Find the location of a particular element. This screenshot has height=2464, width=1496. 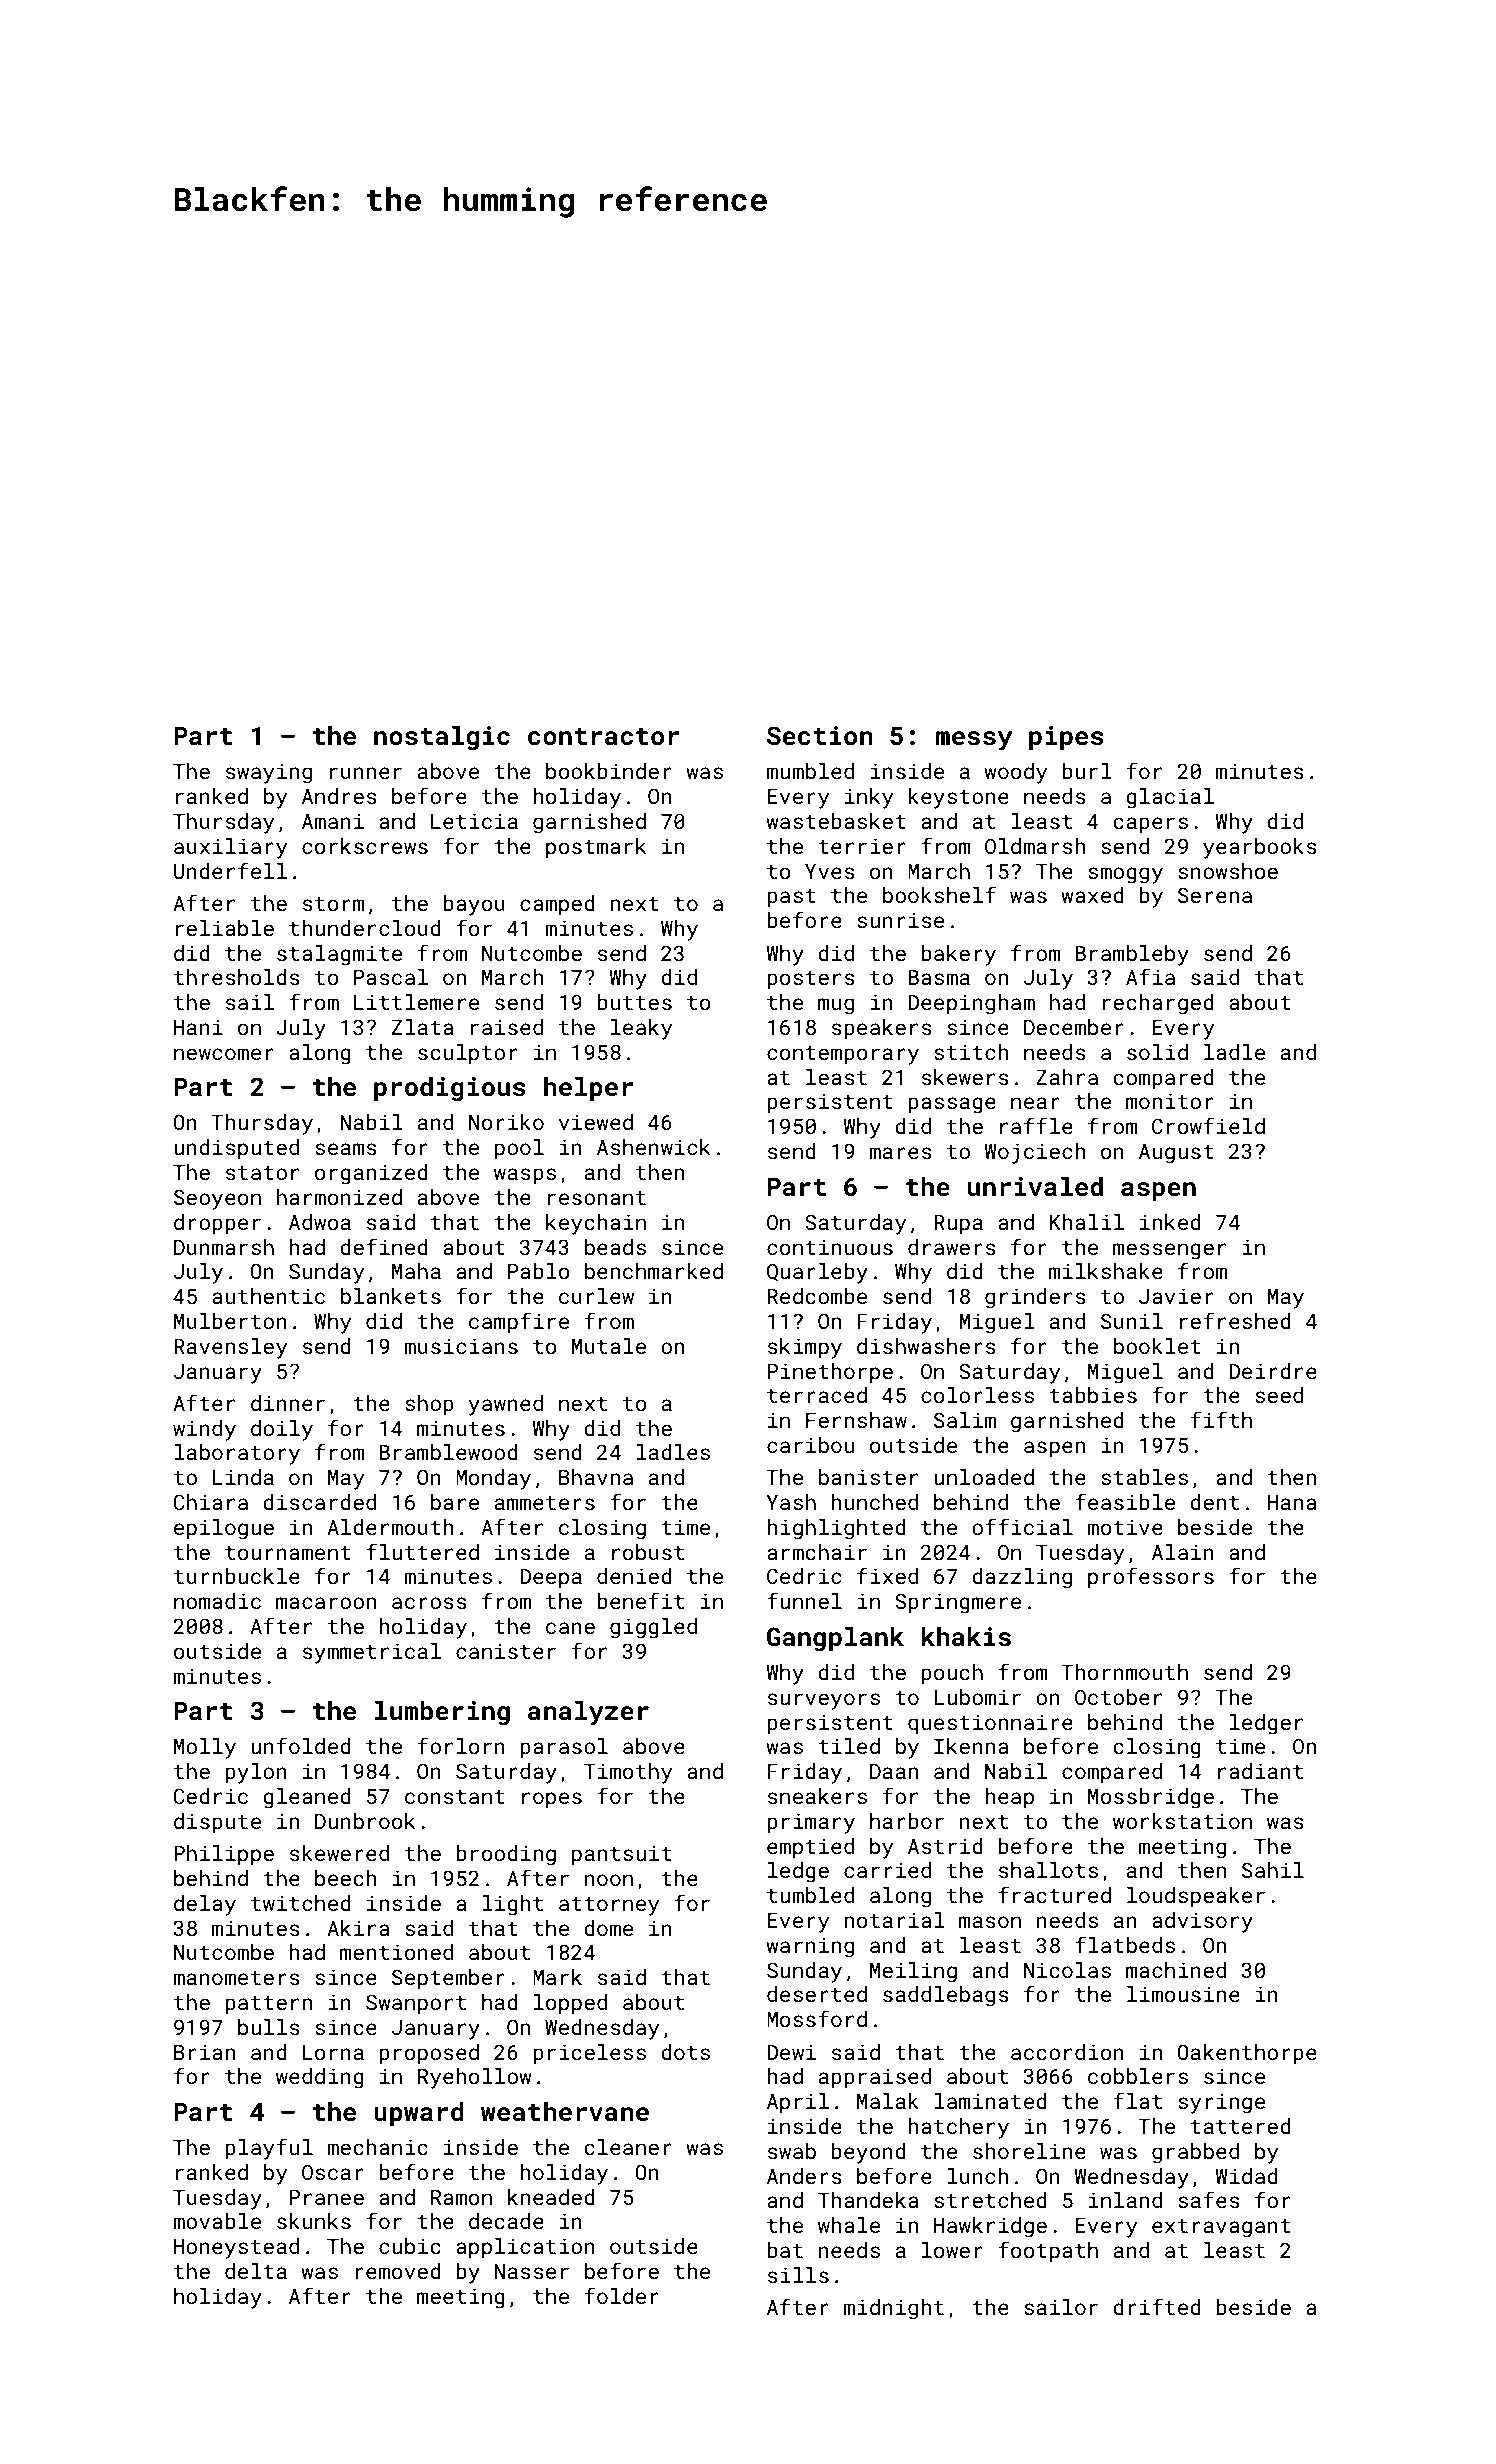

nostalgic is located at coordinates (442, 738).
